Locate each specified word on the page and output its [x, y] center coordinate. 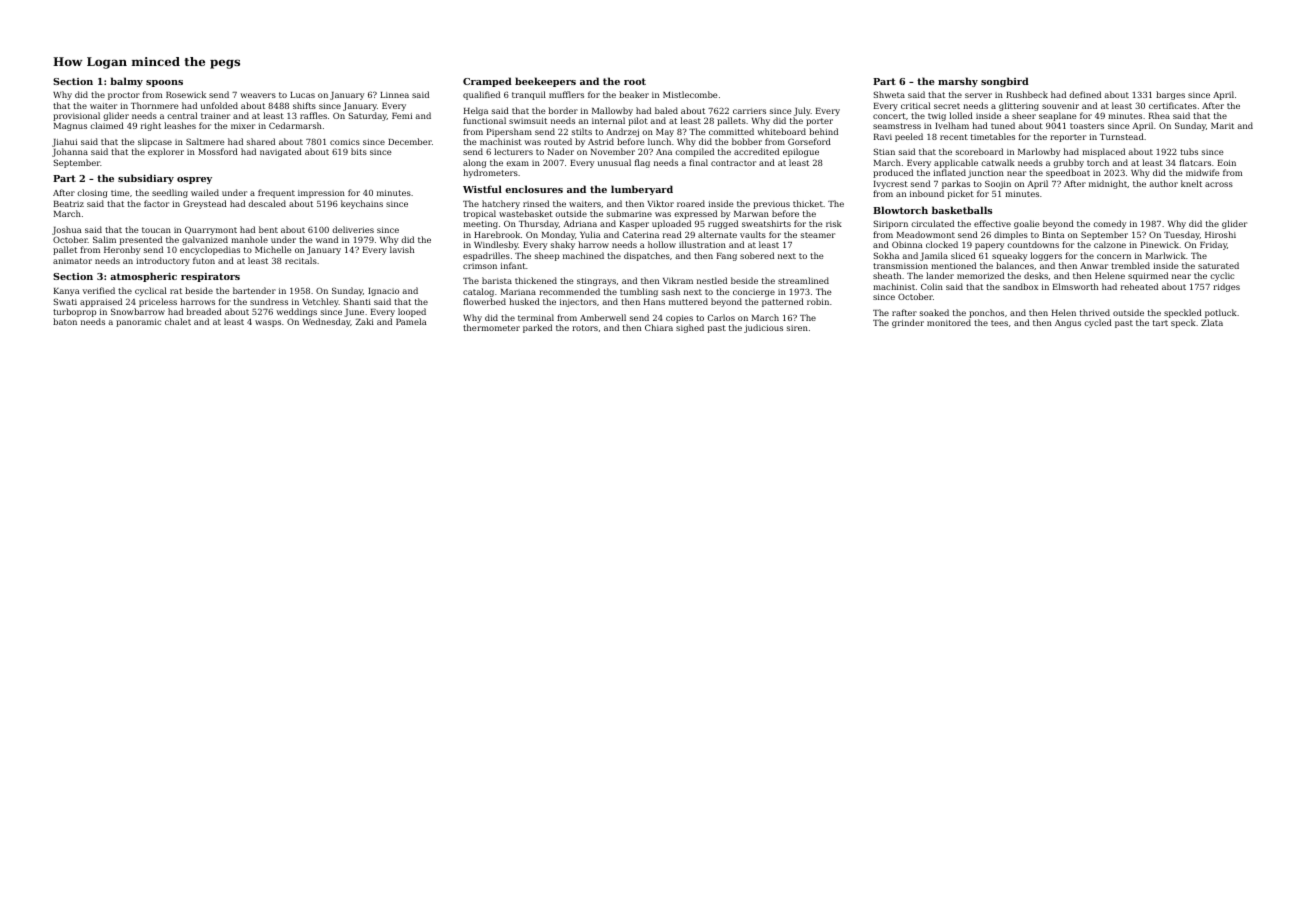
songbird [1005, 82]
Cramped [487, 82]
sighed [690, 328]
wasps [268, 323]
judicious [763, 328]
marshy [958, 82]
